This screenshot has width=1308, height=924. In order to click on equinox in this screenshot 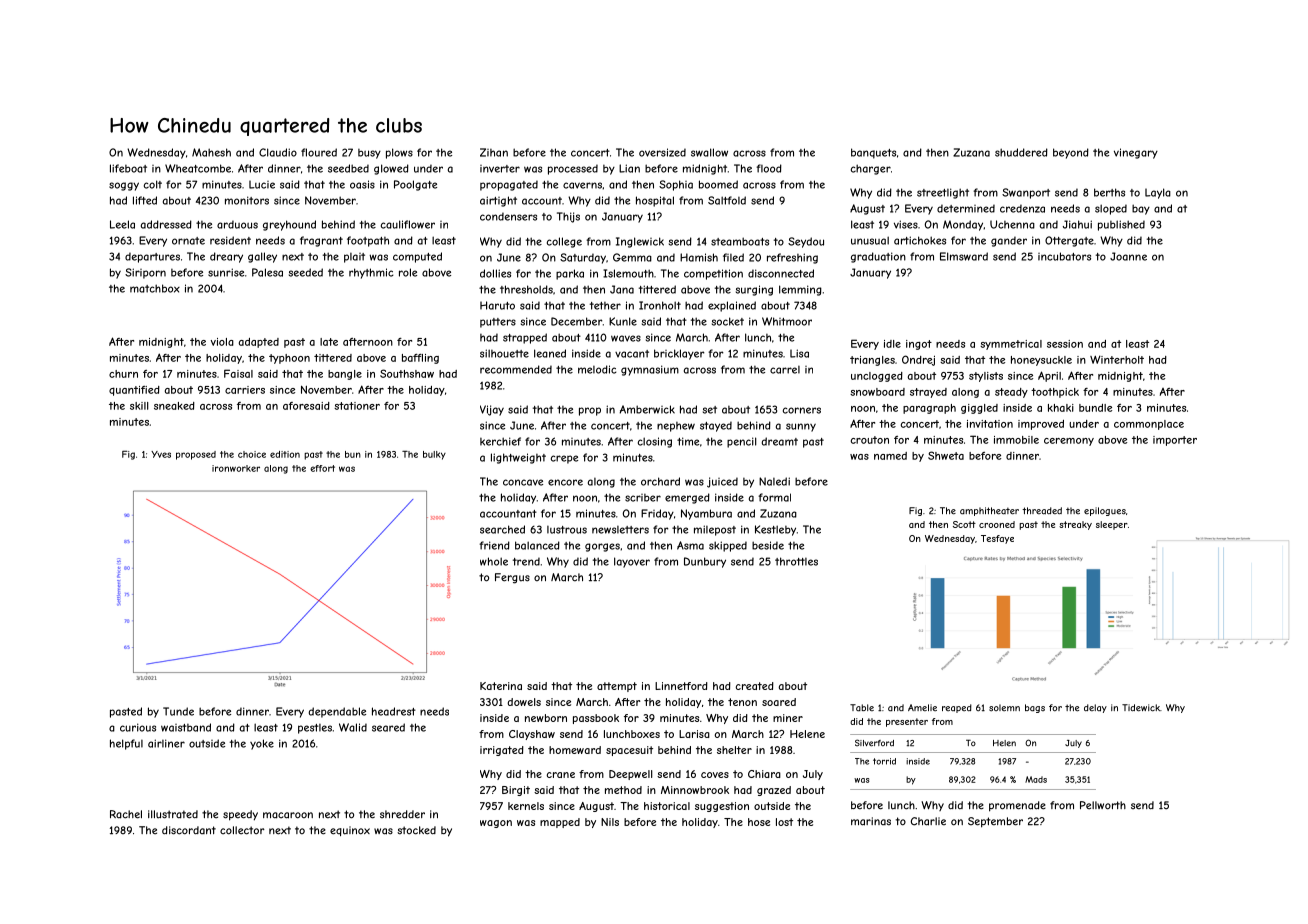, I will do `click(350, 831)`.
